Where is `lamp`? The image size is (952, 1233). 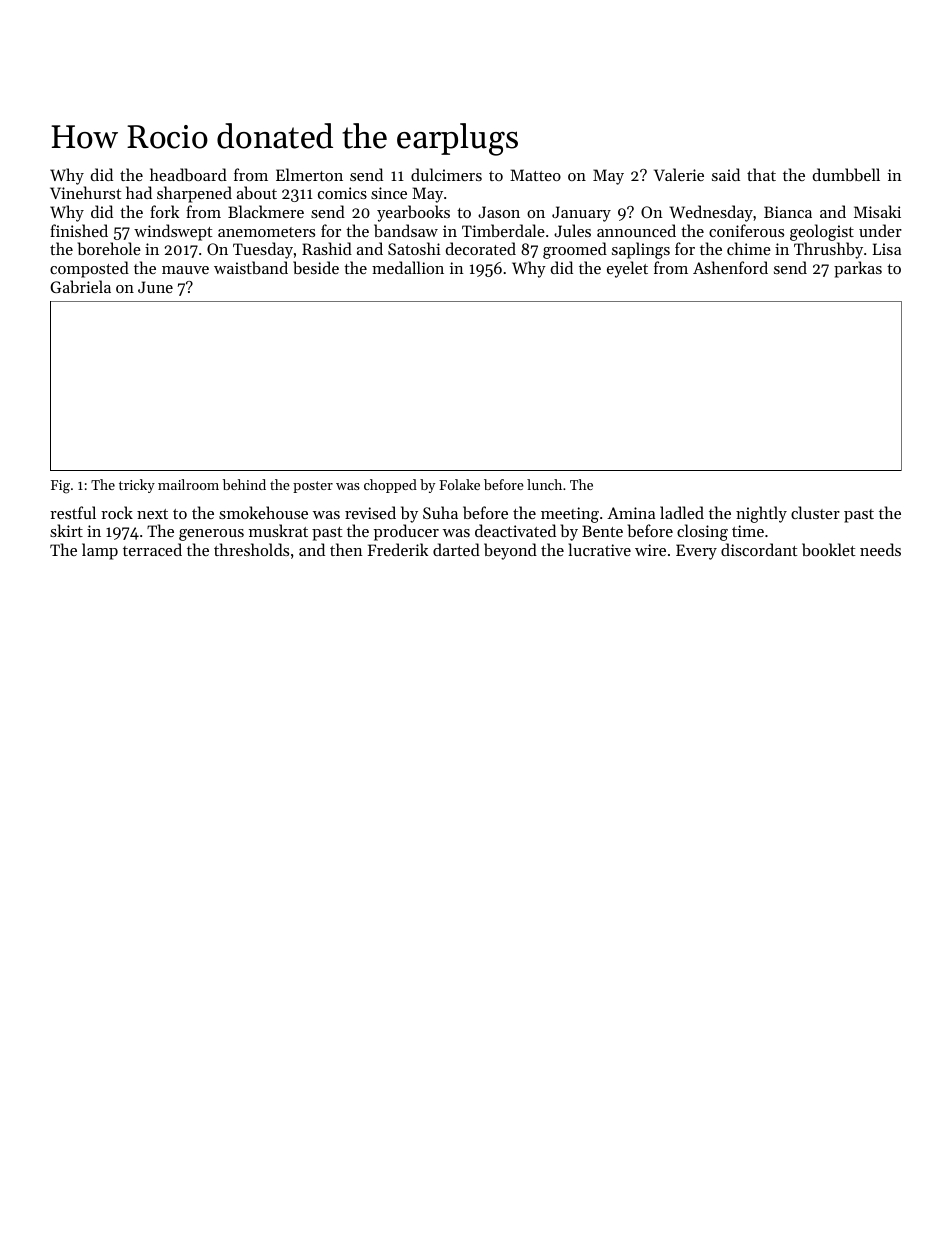 lamp is located at coordinates (100, 551).
